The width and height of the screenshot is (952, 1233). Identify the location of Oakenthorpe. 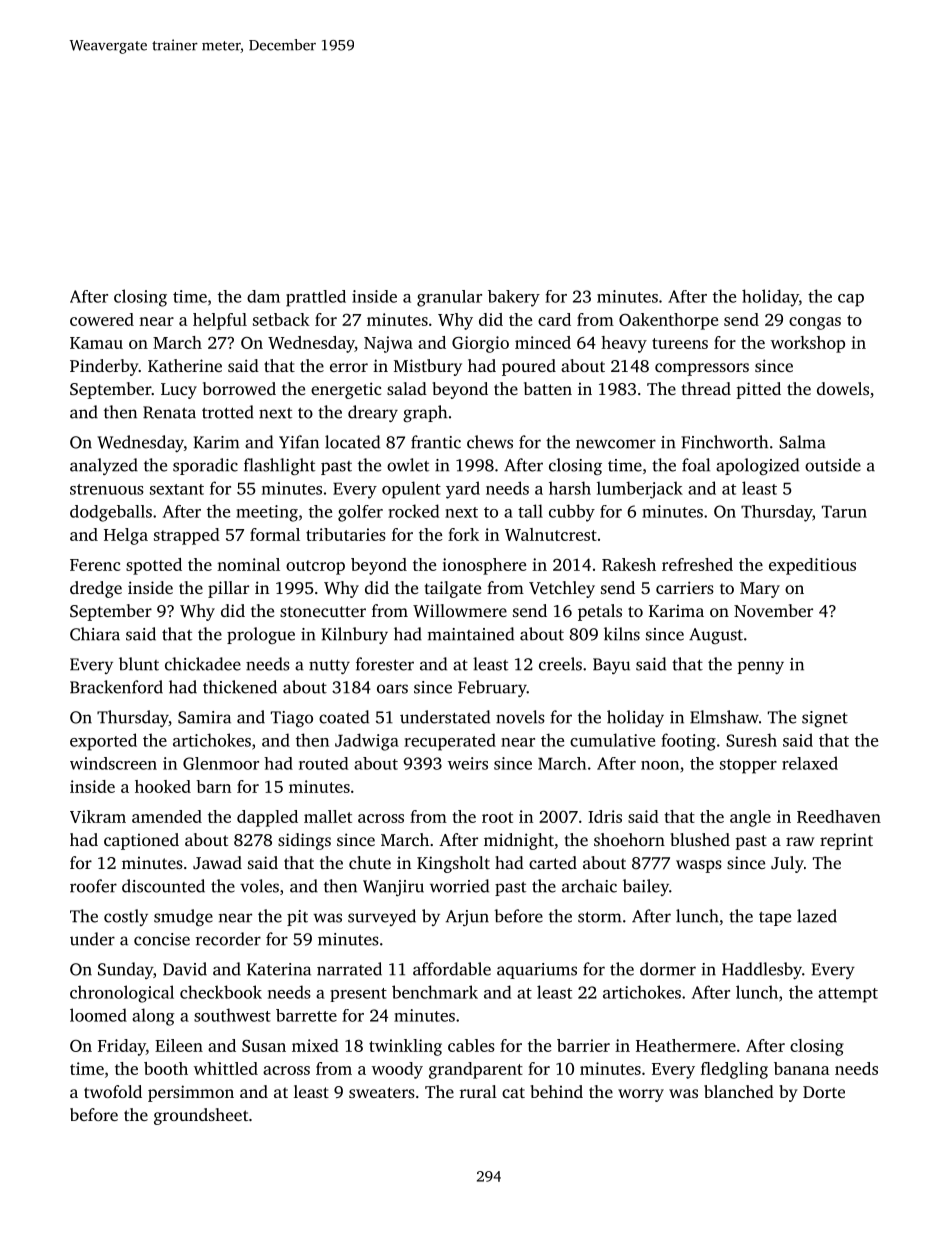
(668, 321).
